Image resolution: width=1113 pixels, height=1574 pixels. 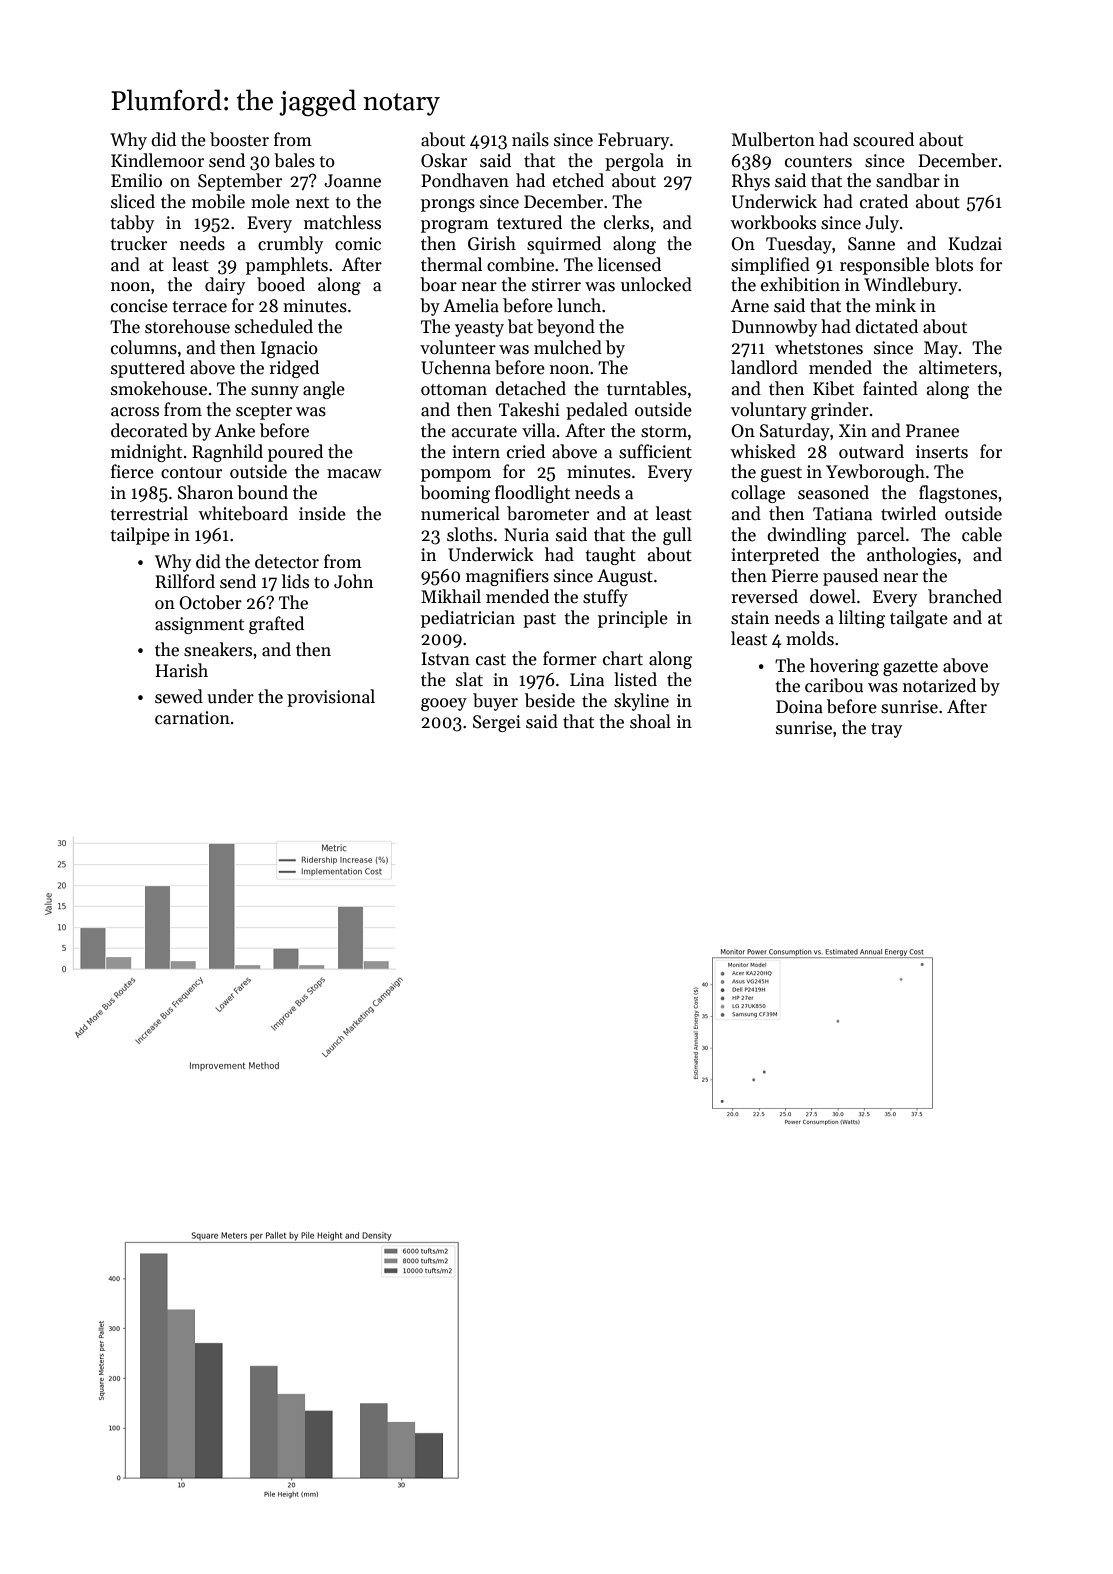 I want to click on grafted, so click(x=276, y=625).
